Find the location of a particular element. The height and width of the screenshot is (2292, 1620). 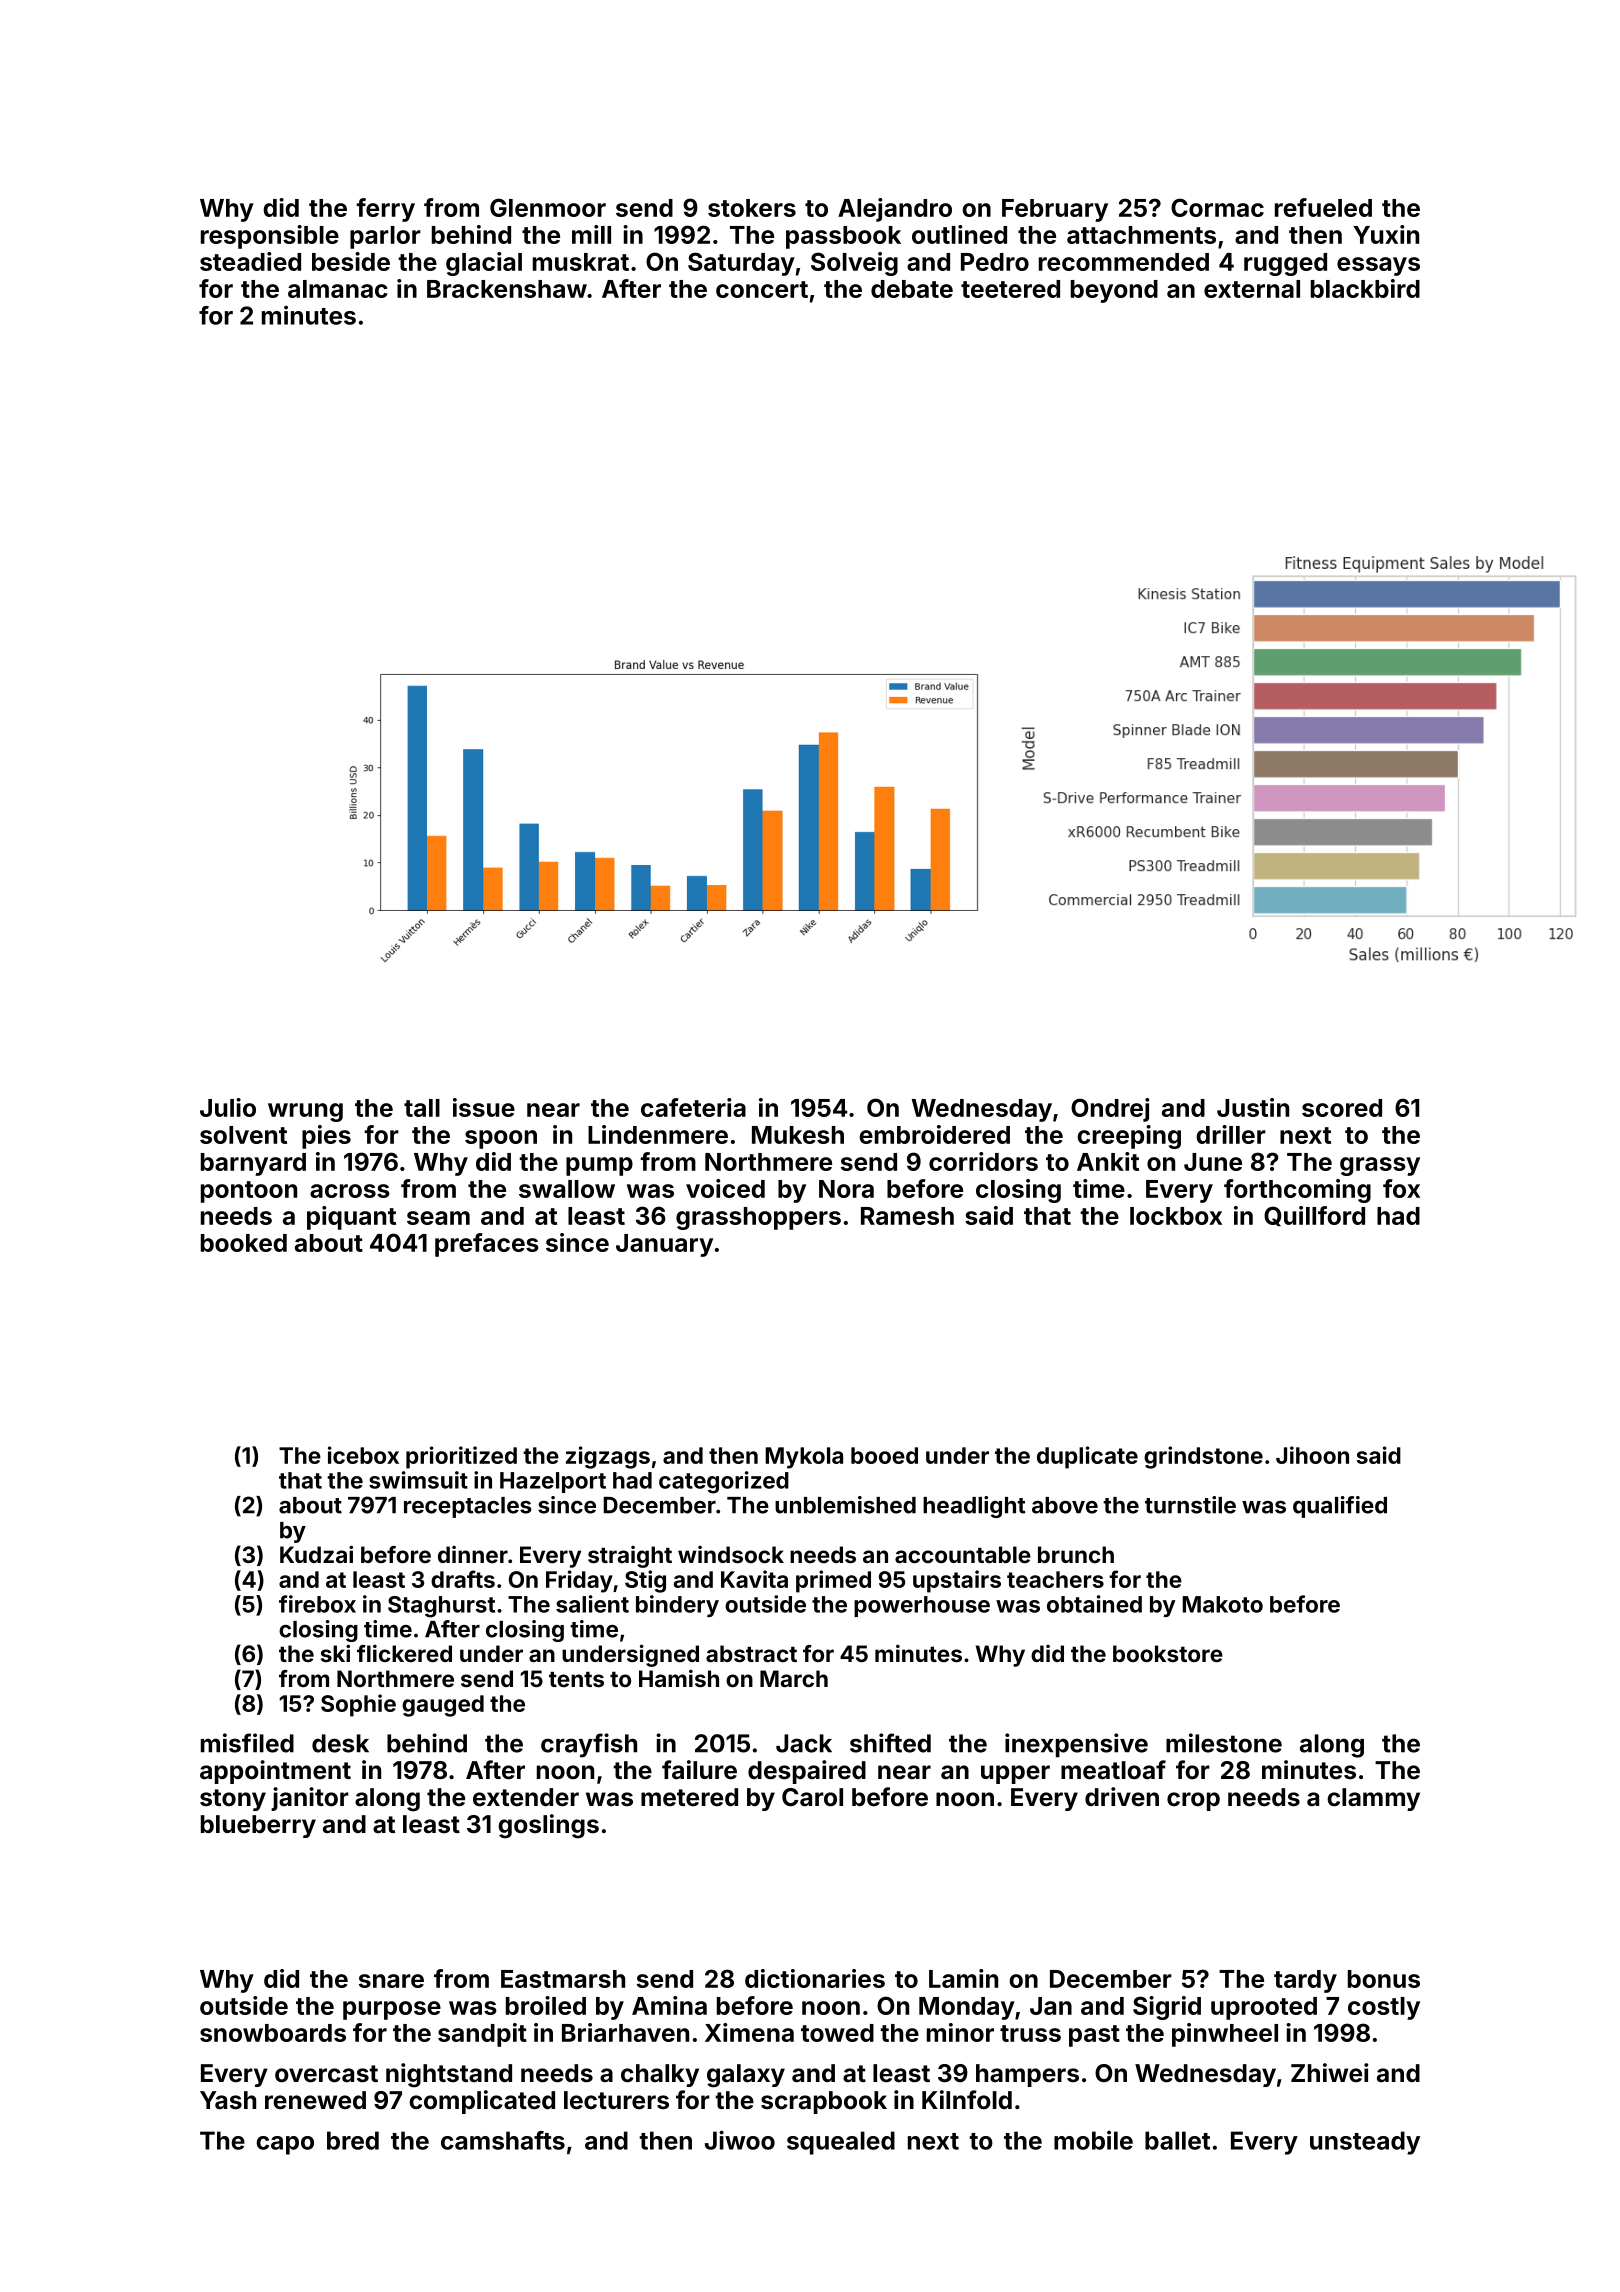

ferry is located at coordinates (385, 210).
